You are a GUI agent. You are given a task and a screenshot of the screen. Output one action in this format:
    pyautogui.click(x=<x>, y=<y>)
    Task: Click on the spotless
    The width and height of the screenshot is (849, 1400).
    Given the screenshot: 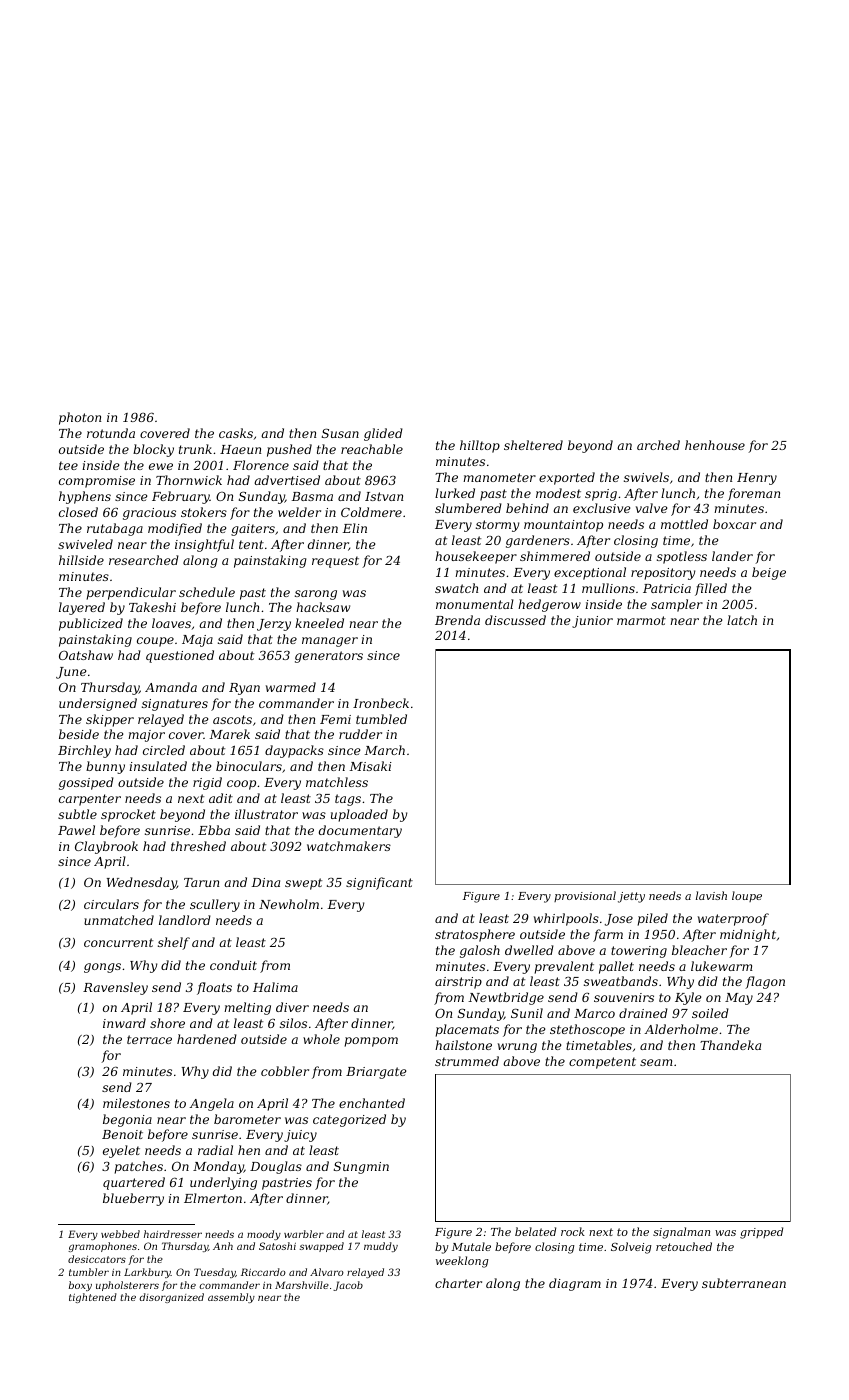 What is the action you would take?
    pyautogui.click(x=682, y=557)
